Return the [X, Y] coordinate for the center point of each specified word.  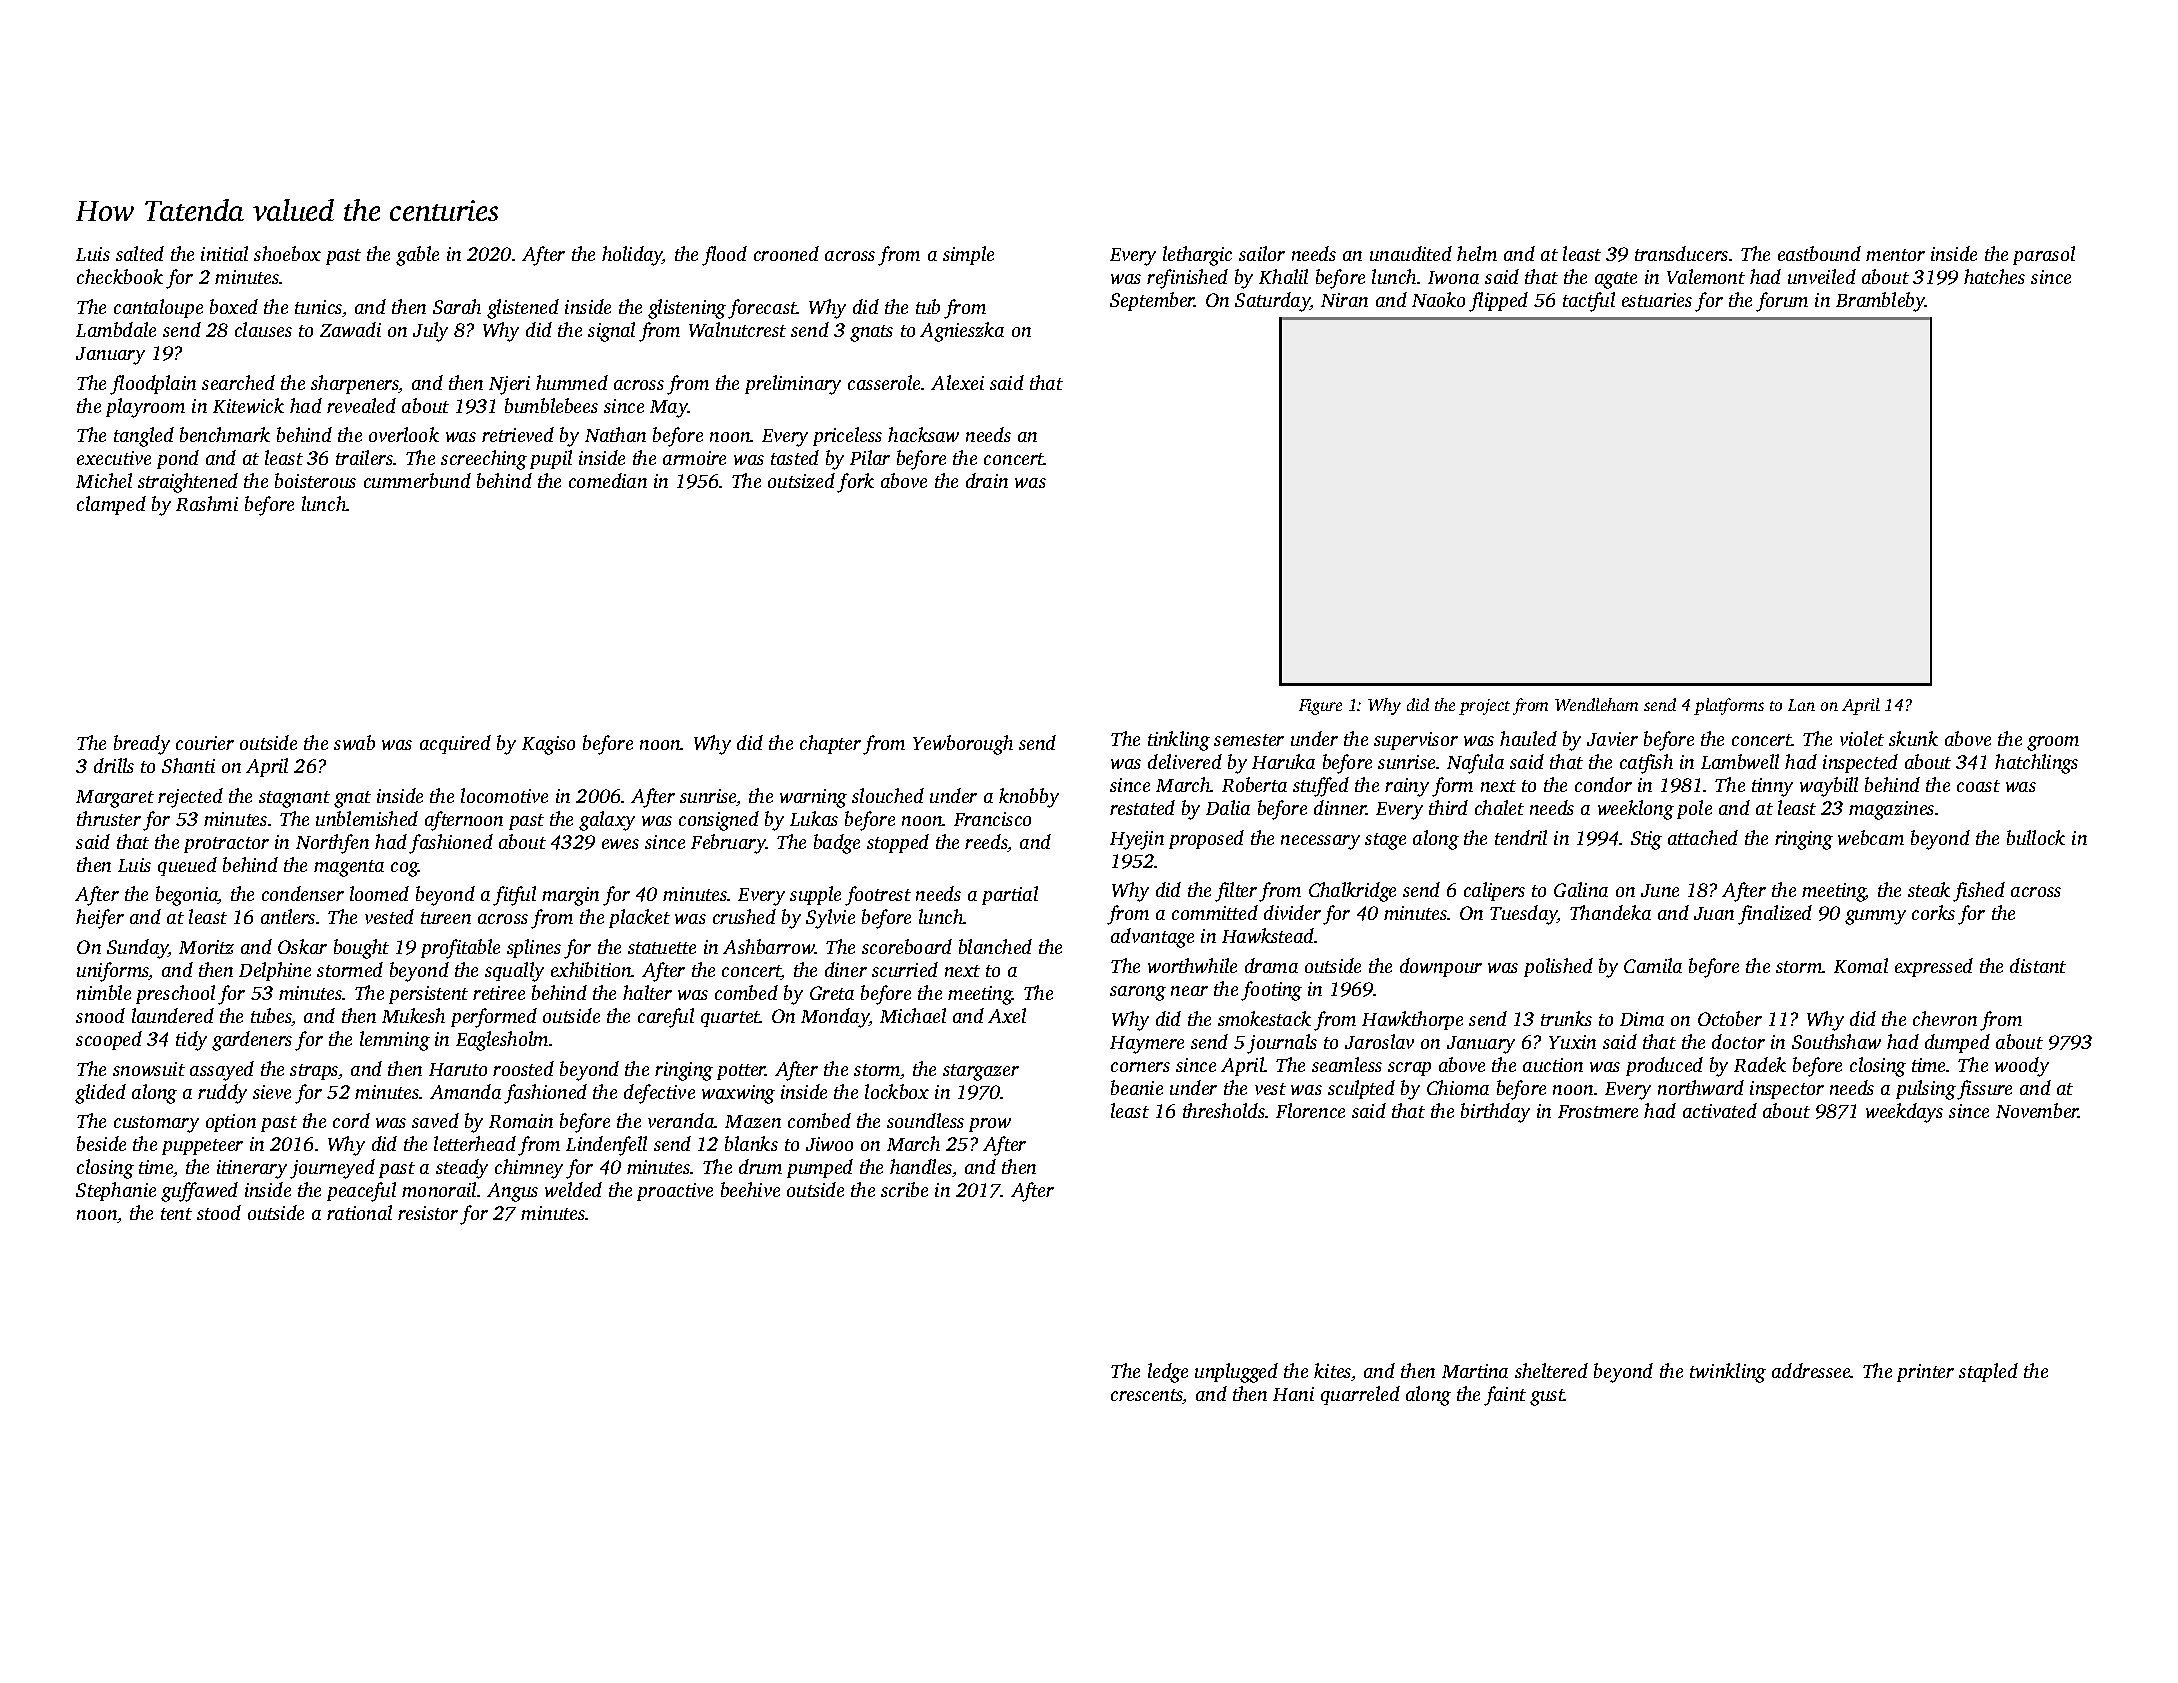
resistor [428, 1213]
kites [1332, 1370]
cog [405, 869]
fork [855, 483]
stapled [1988, 1372]
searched [238, 382]
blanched [995, 946]
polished [1558, 967]
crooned [786, 253]
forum [1782, 302]
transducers [1681, 253]
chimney [529, 1169]
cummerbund [417, 480]
